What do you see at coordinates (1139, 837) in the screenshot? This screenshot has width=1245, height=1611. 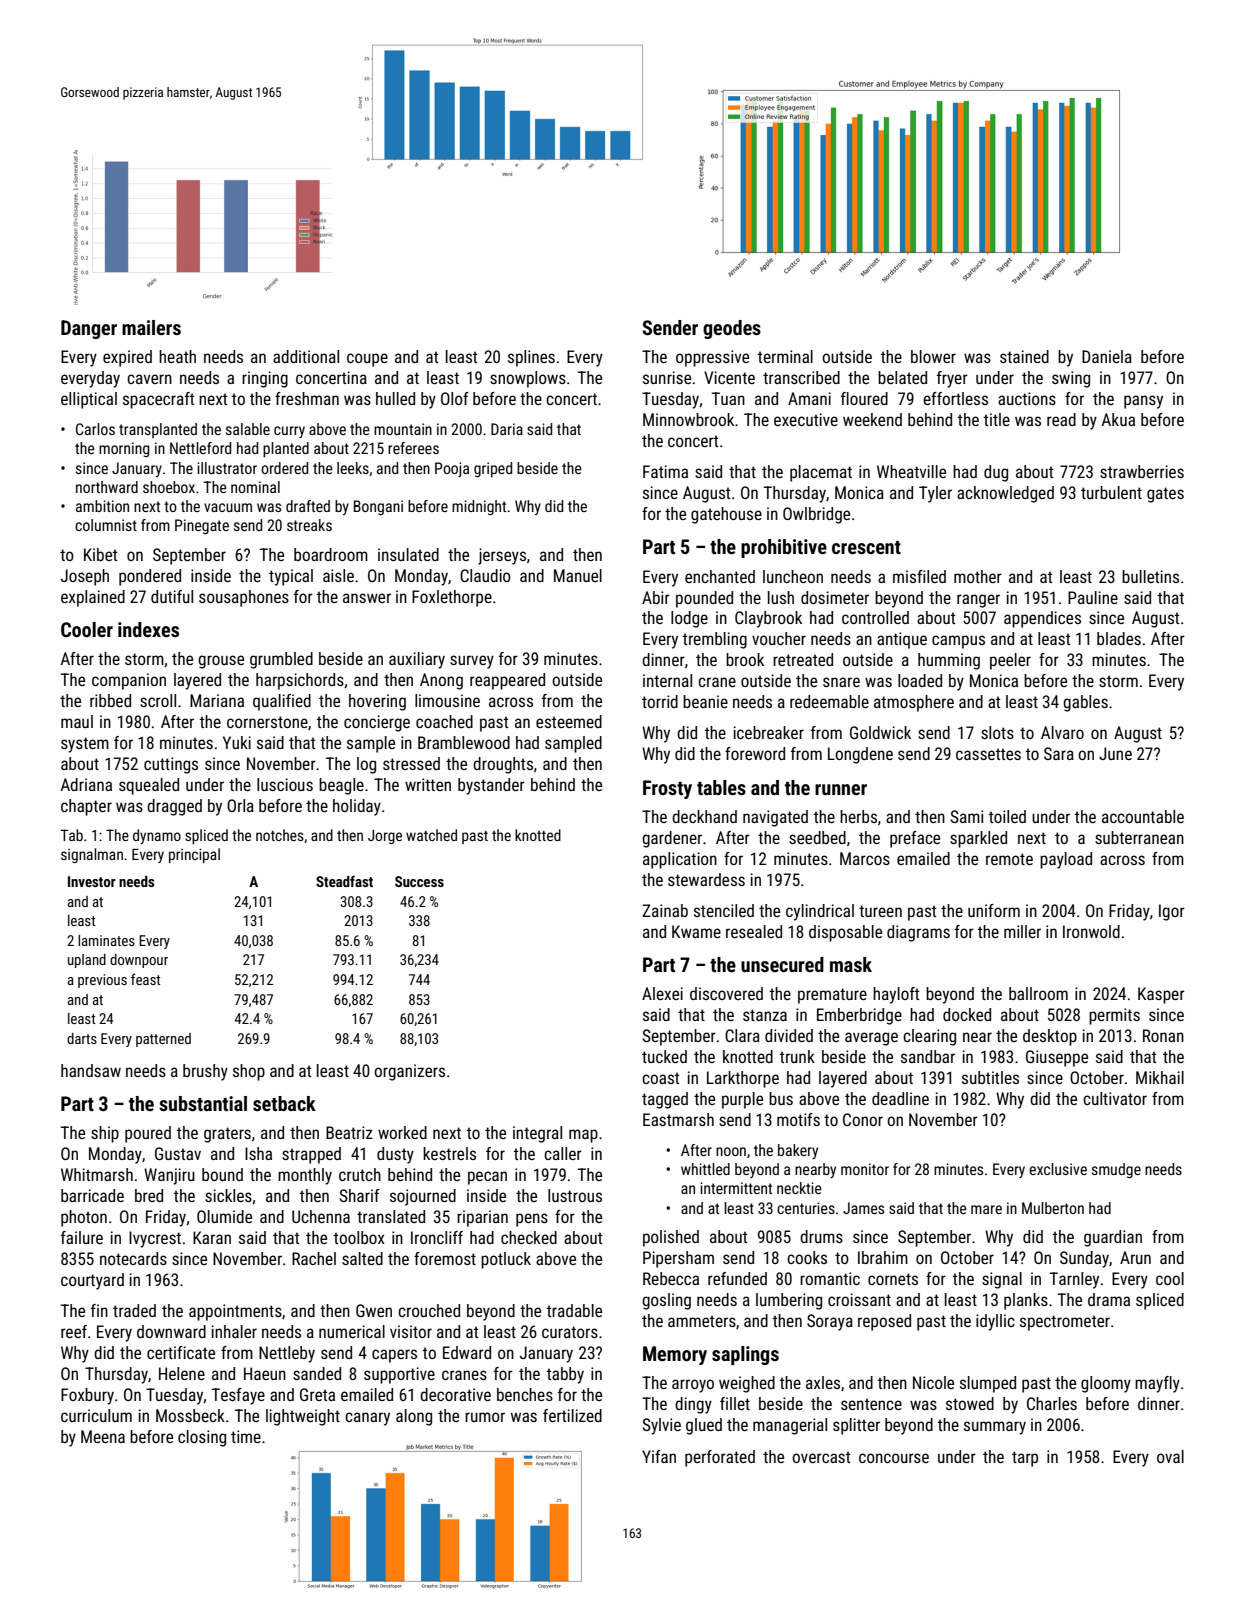 I see `subterranean` at bounding box center [1139, 837].
